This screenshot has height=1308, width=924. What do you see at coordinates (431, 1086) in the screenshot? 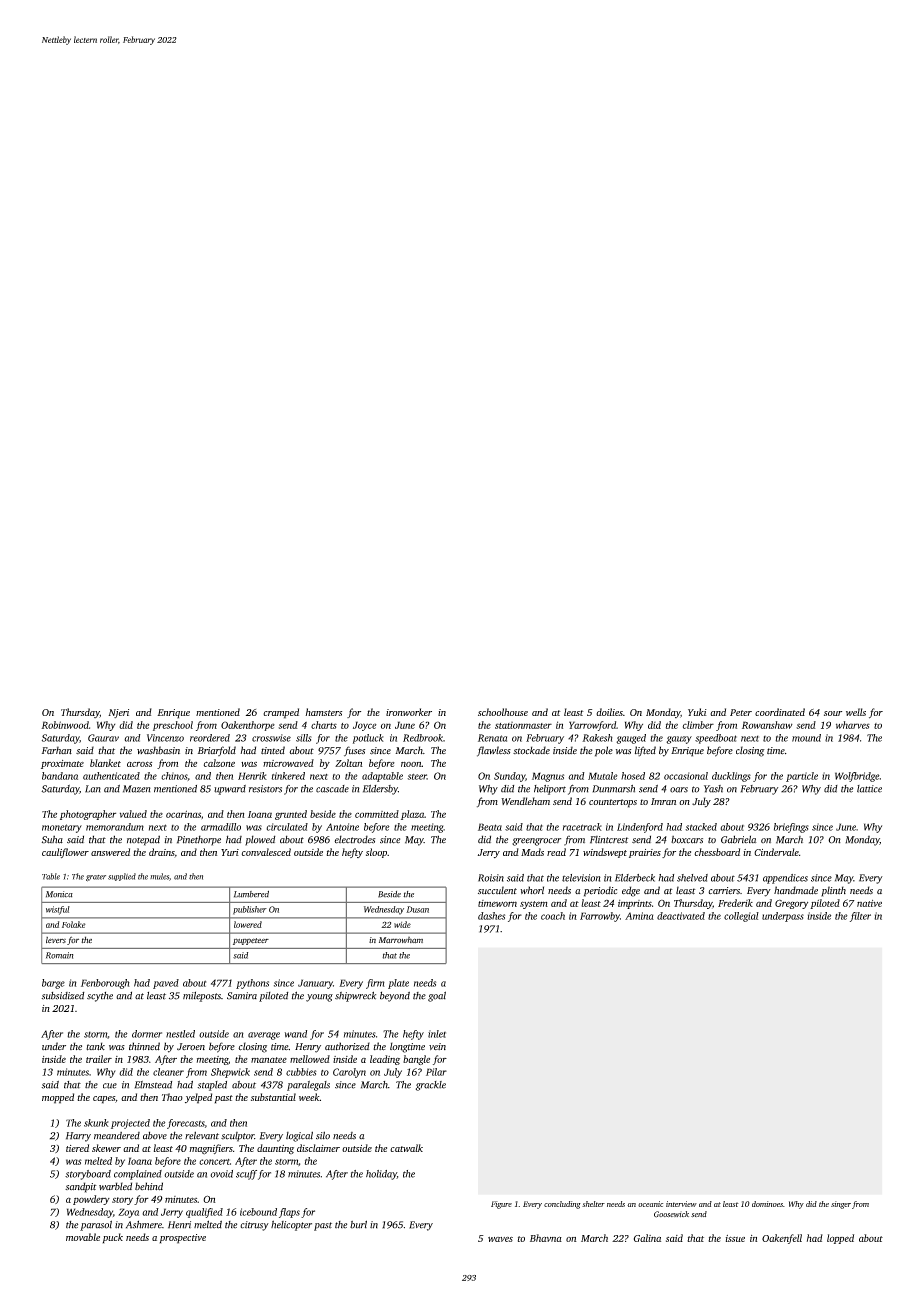
I see `grackle` at bounding box center [431, 1086].
